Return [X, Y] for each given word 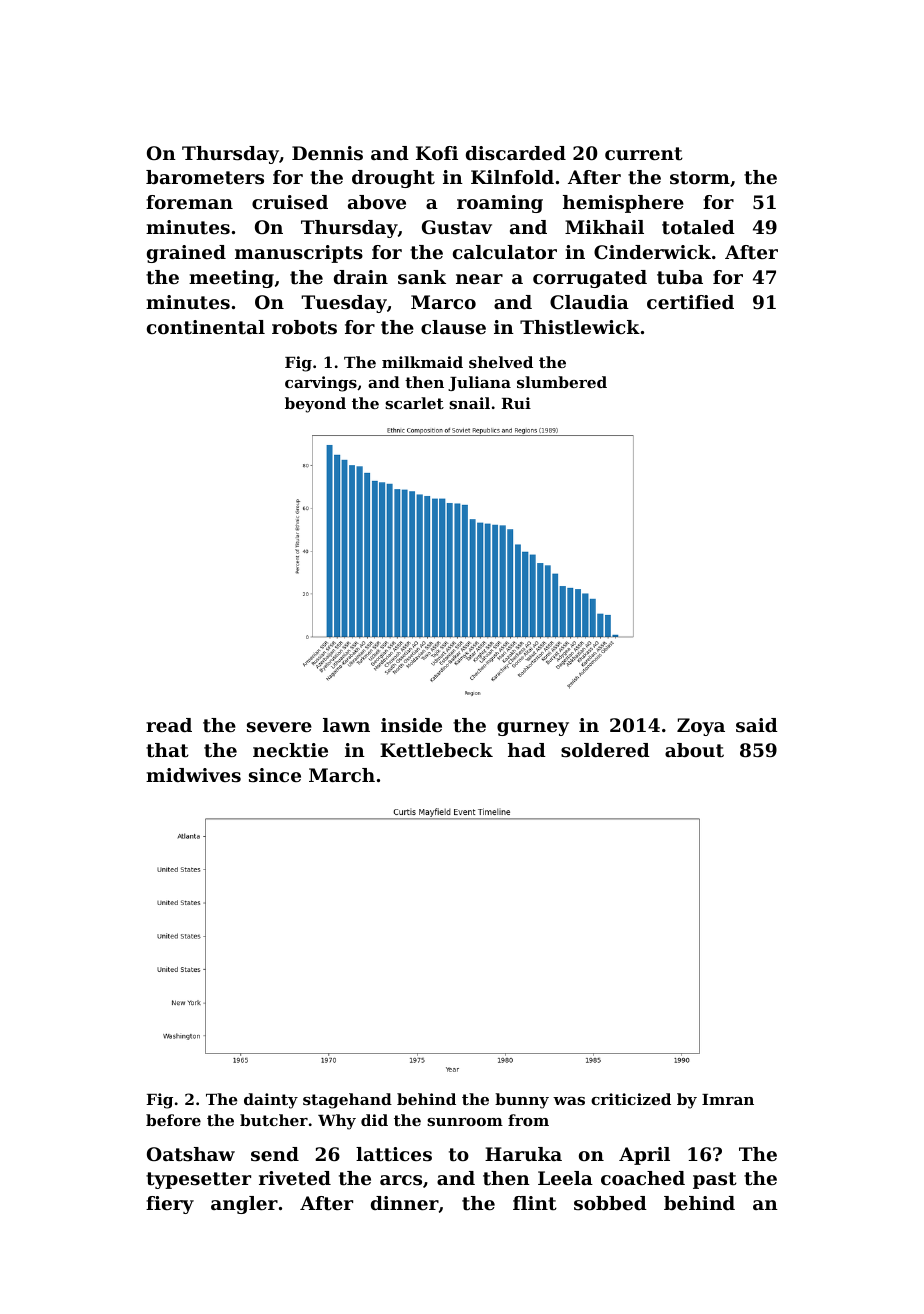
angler [244, 1205]
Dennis [327, 153]
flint [535, 1203]
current [644, 154]
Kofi [437, 153]
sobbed [610, 1203]
